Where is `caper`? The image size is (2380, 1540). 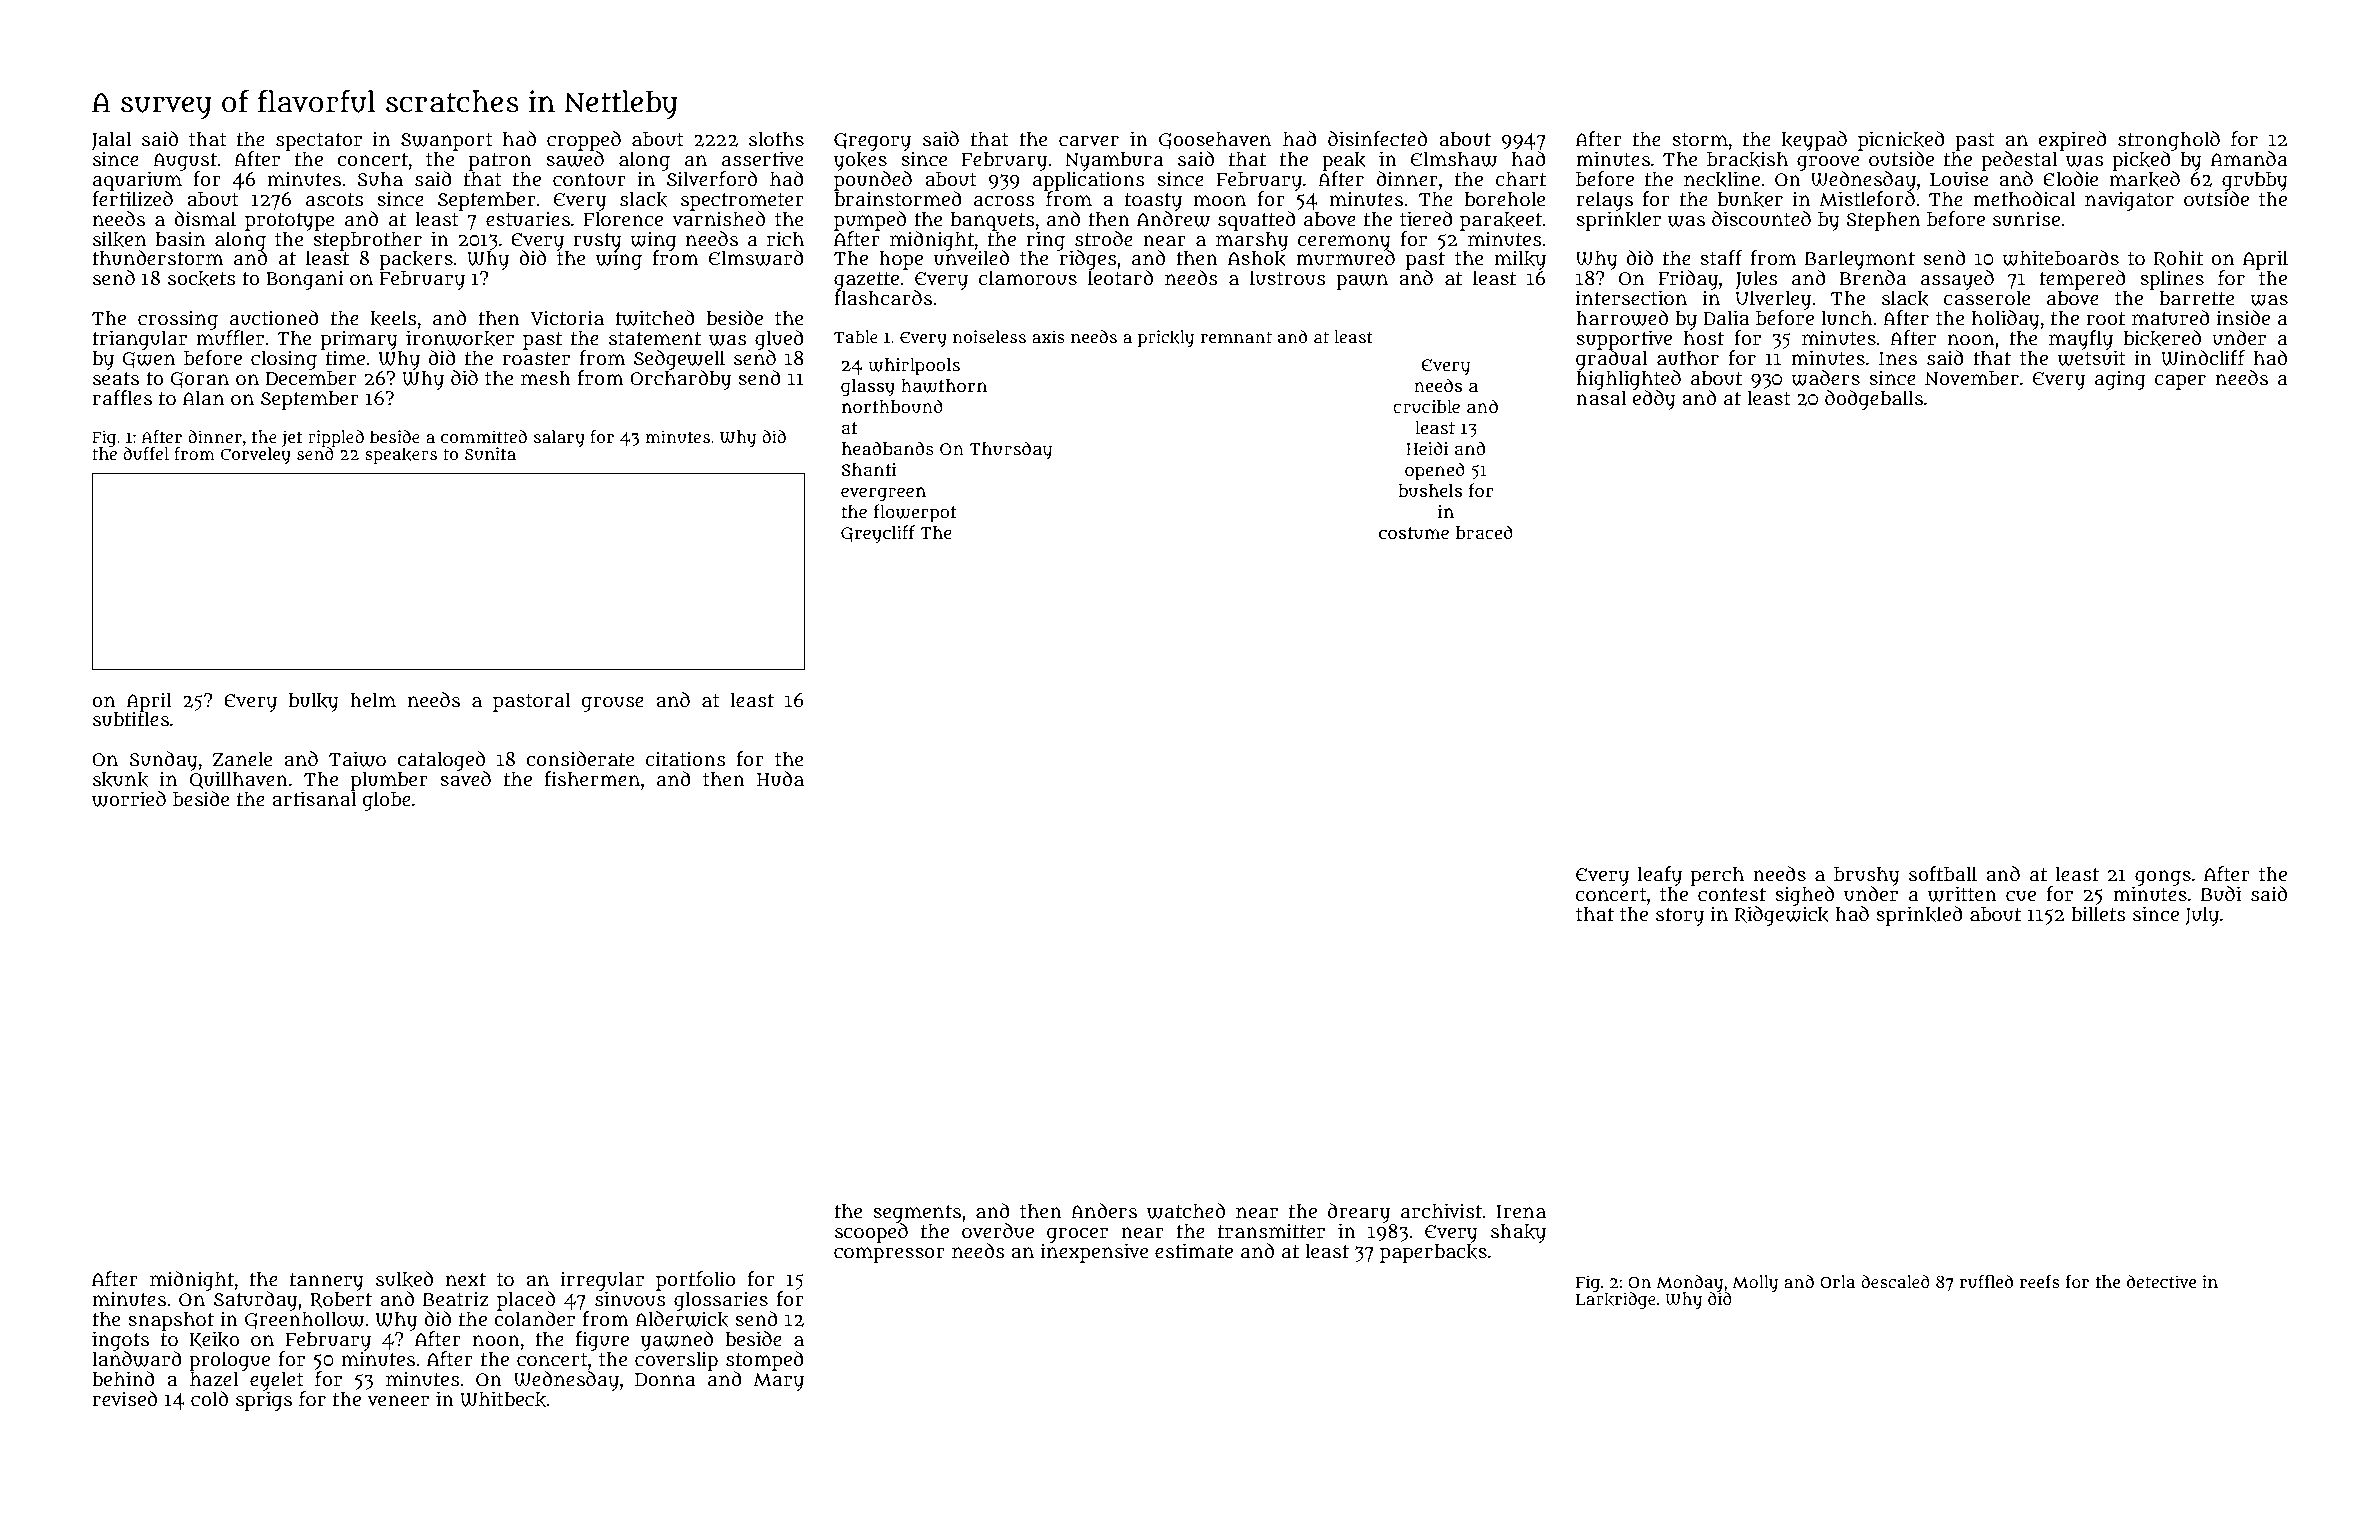 caper is located at coordinates (2180, 382).
